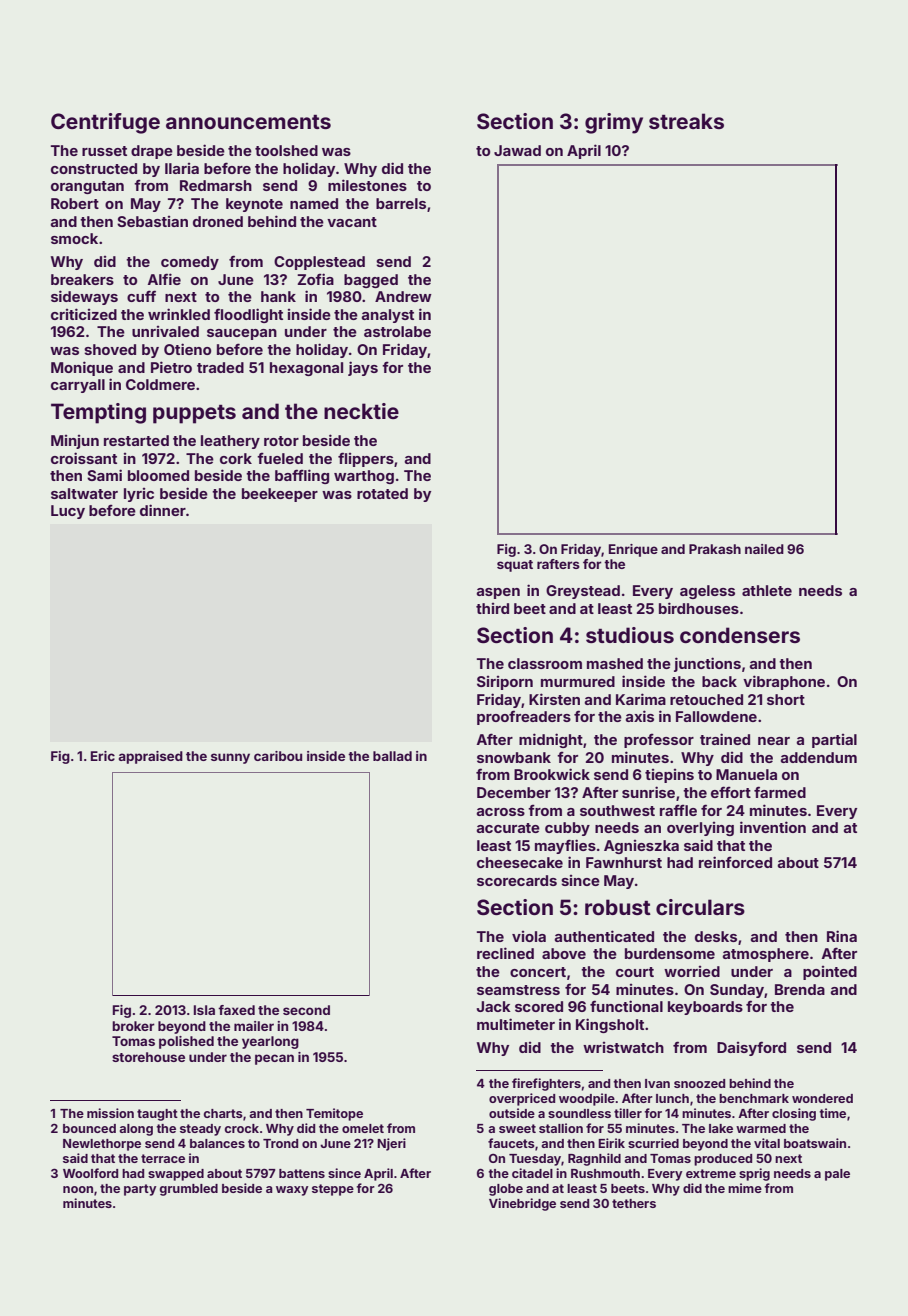 This screenshot has width=908, height=1316. I want to click on short, so click(786, 699).
